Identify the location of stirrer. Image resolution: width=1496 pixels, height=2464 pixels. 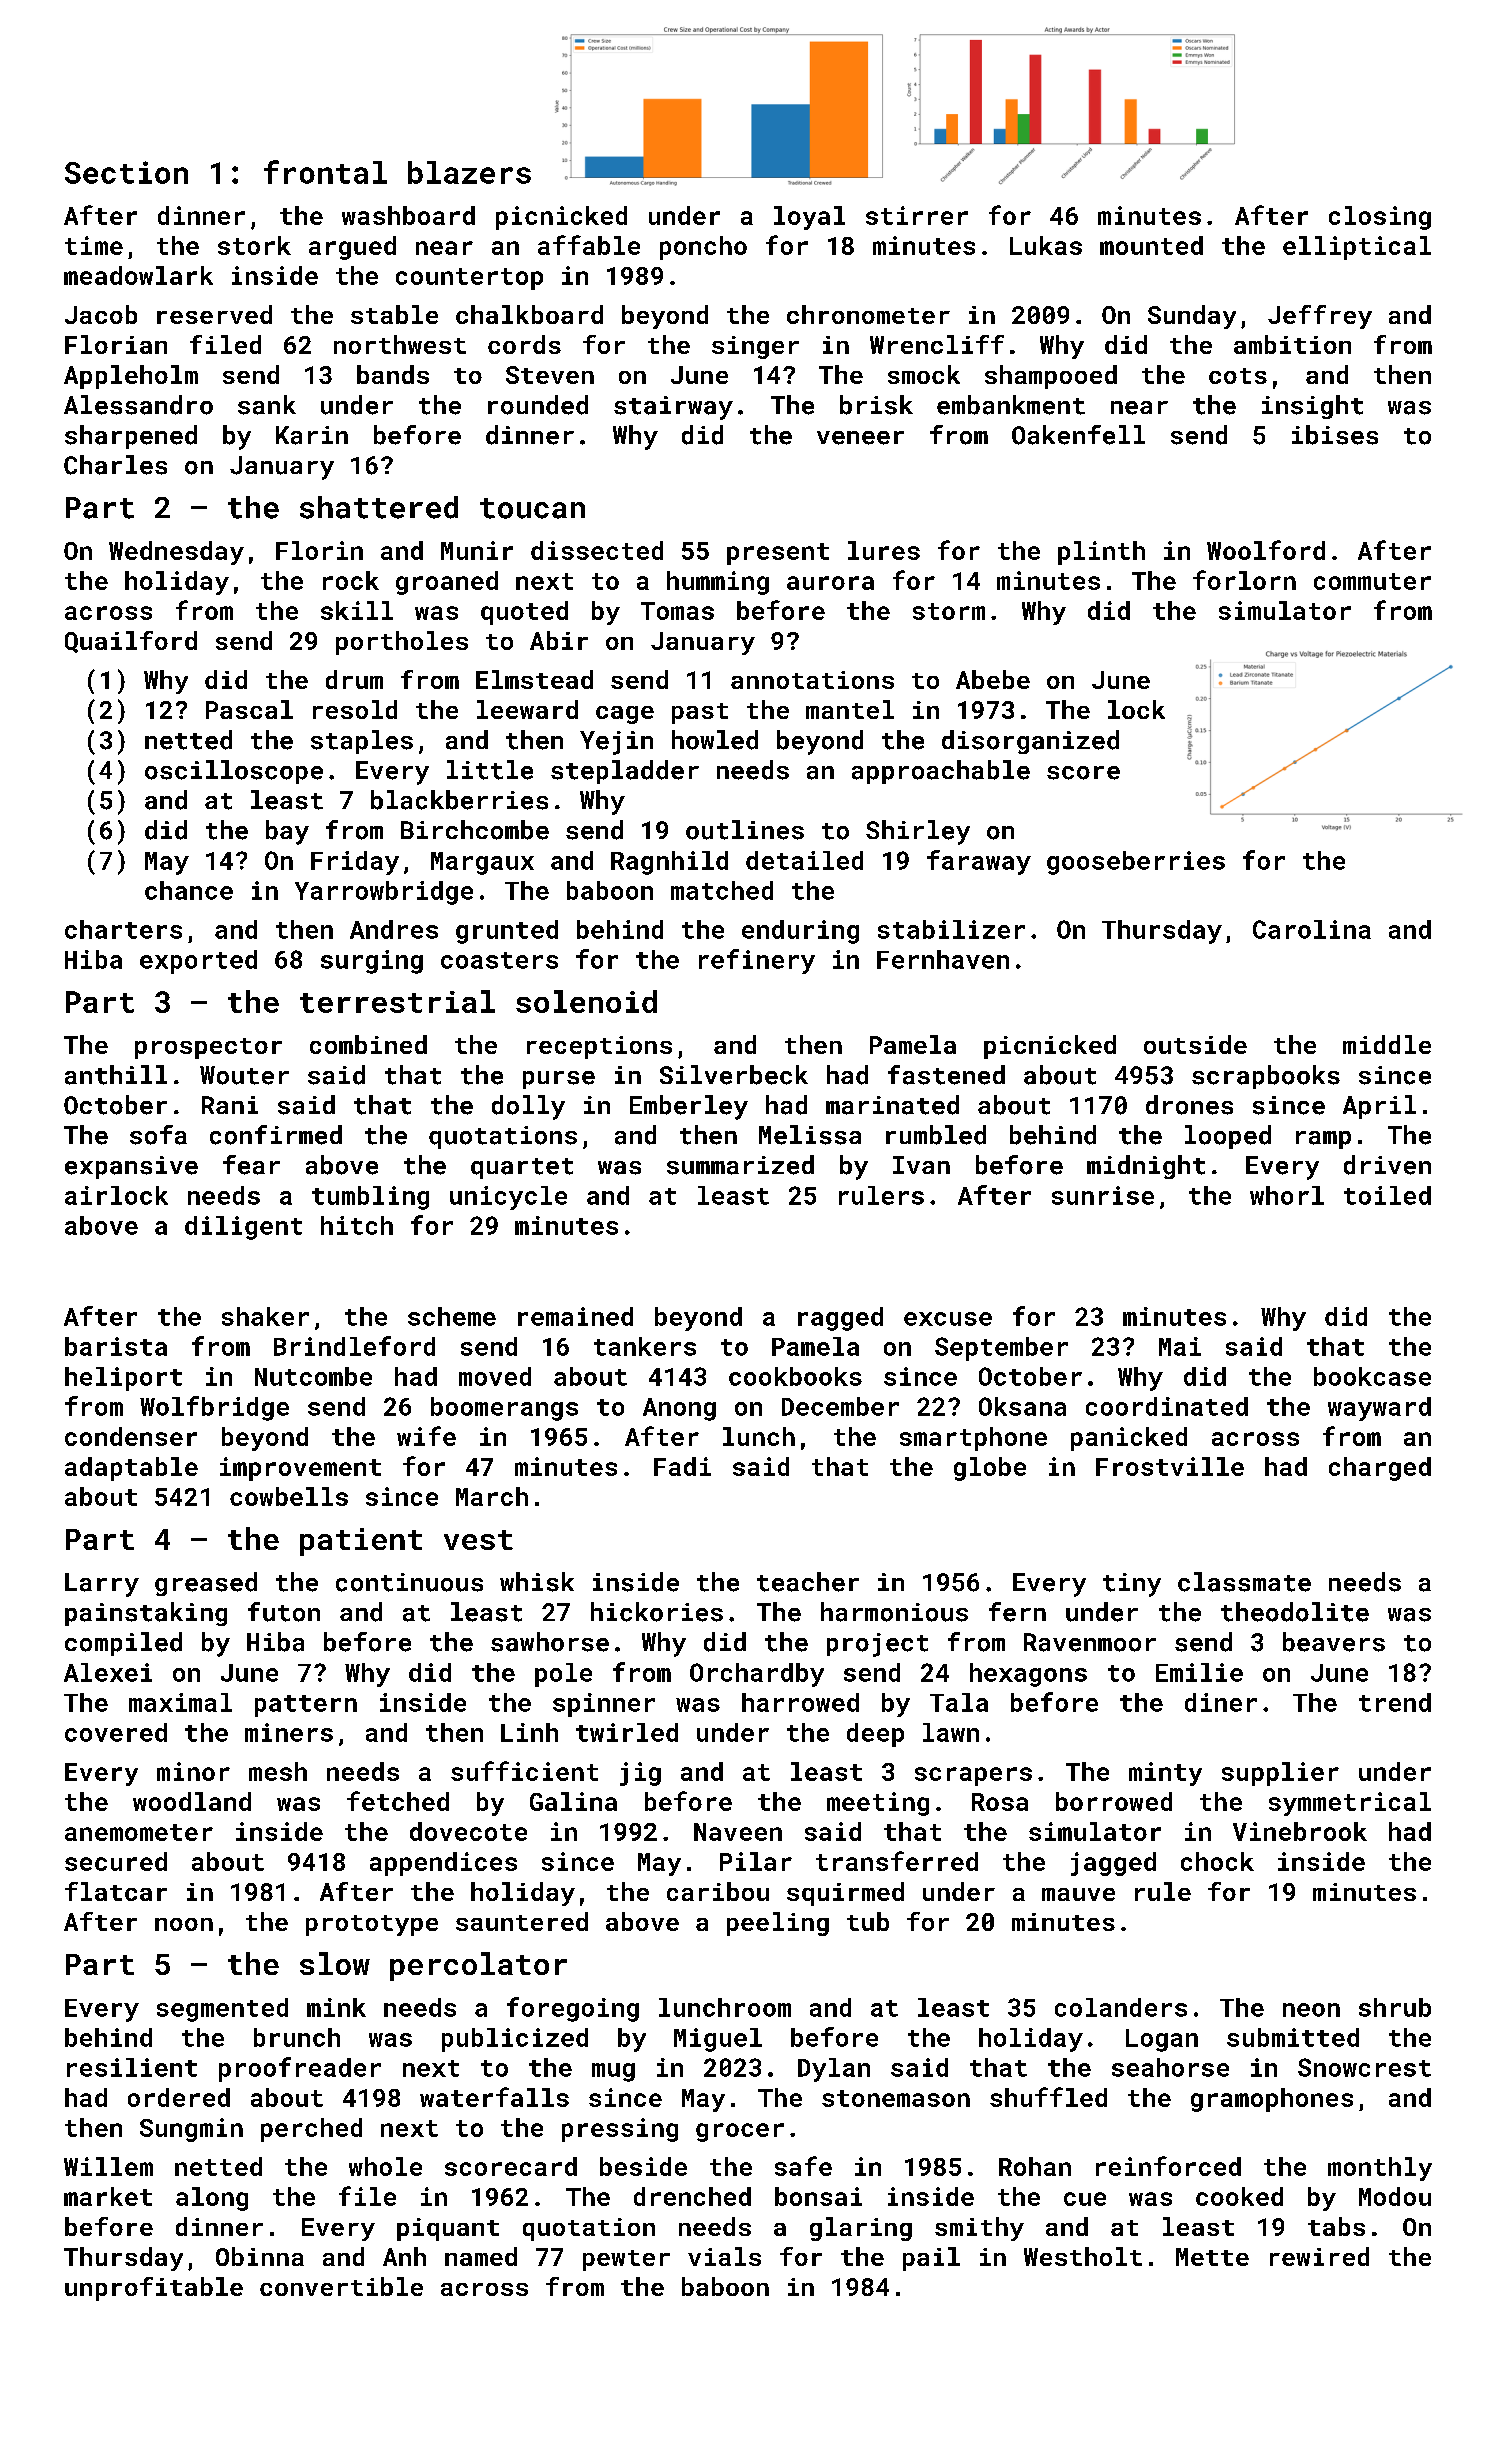
(917, 215).
